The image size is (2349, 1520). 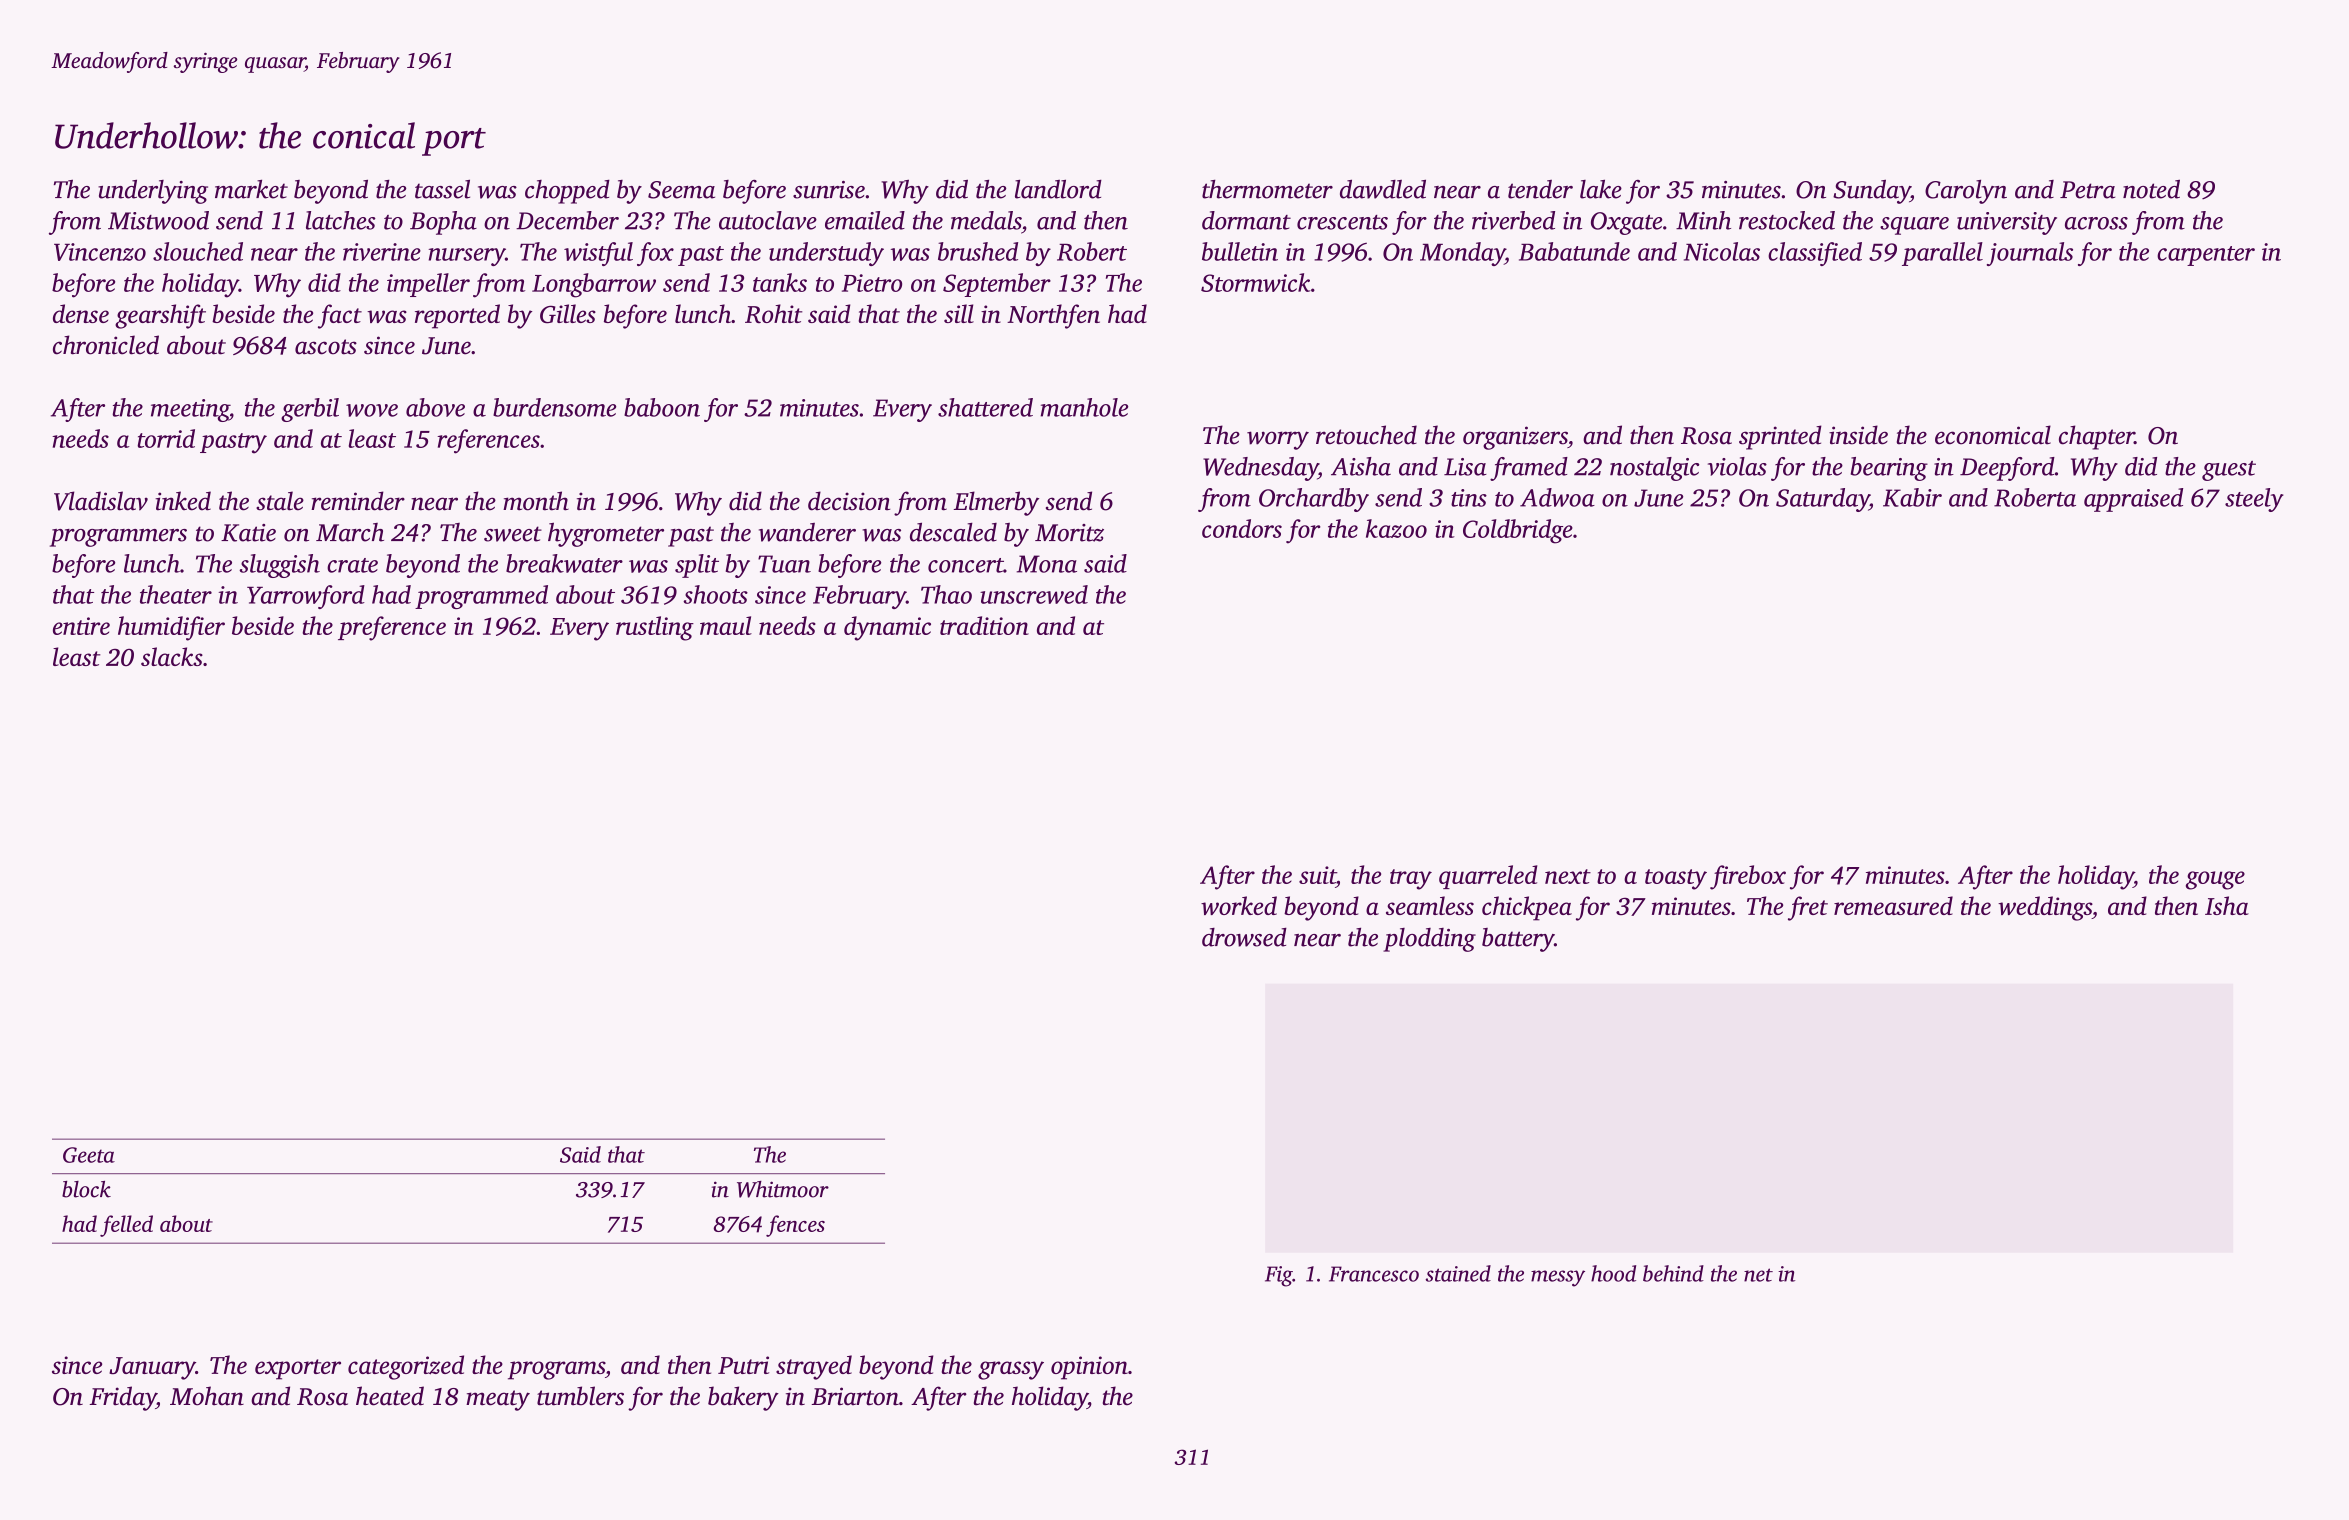 What do you see at coordinates (783, 1189) in the screenshot?
I see `Whitmoor` at bounding box center [783, 1189].
